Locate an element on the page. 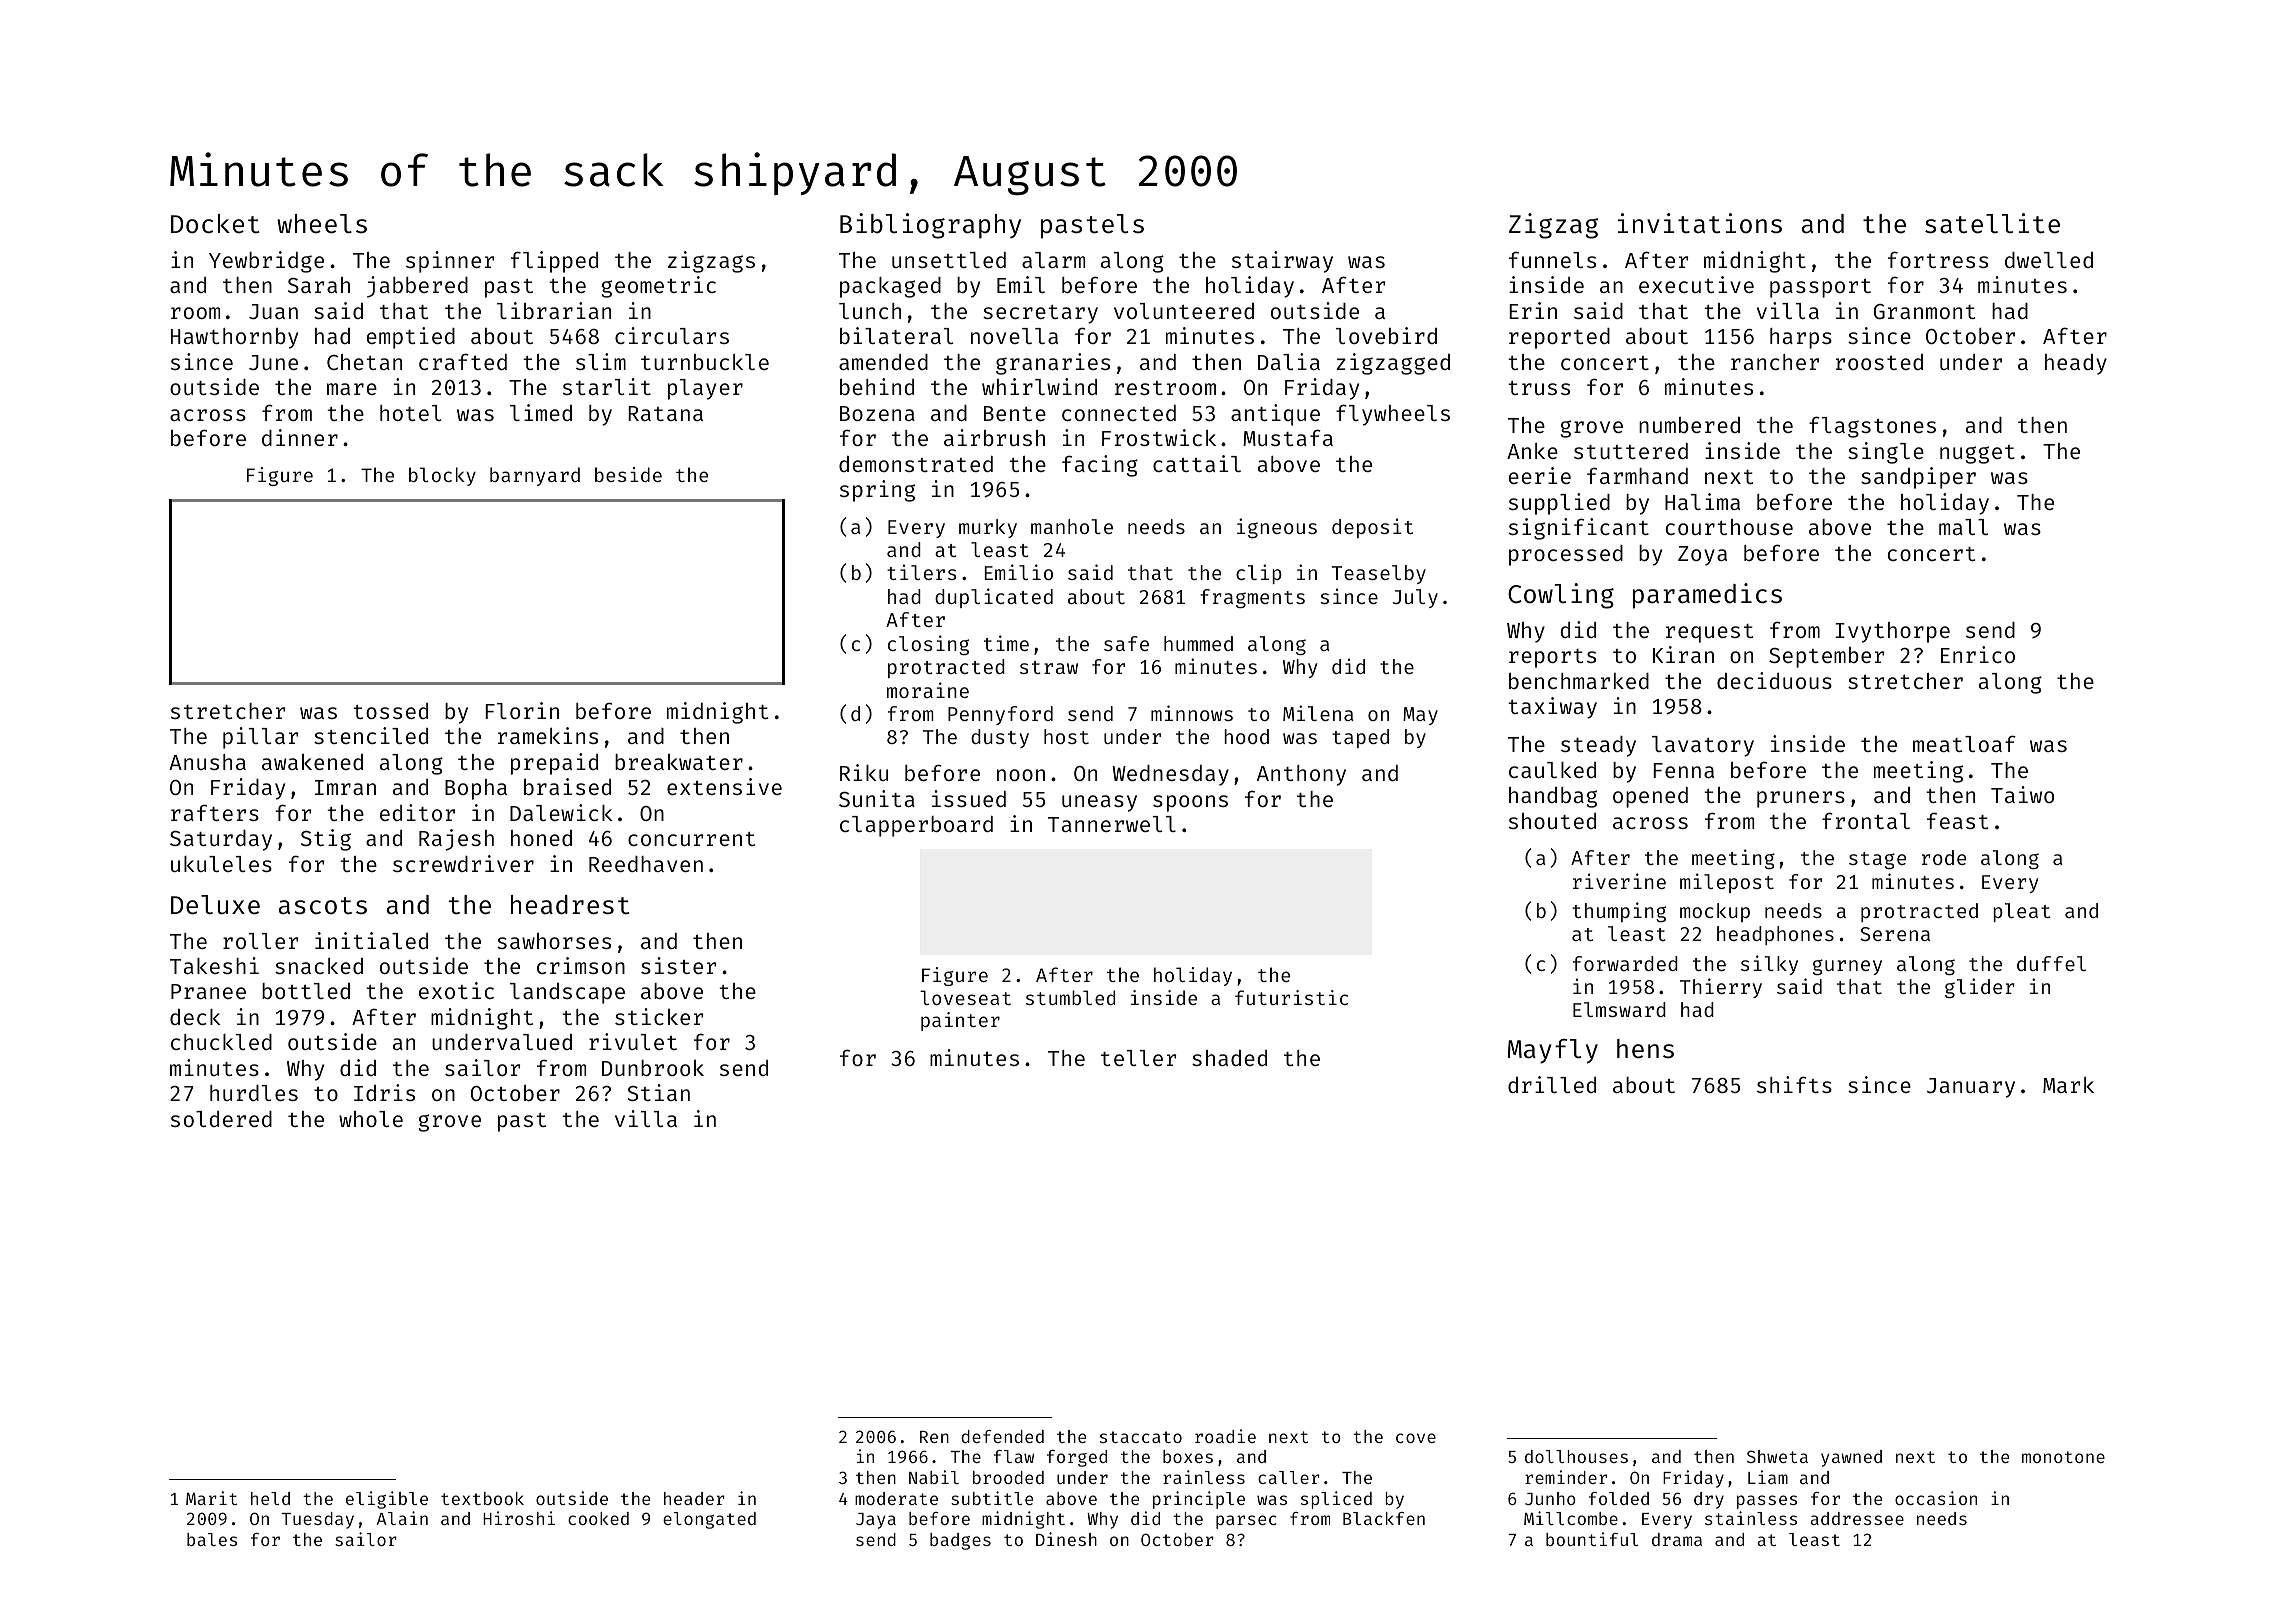 This page has height=1620, width=2292. cooked is located at coordinates (598, 1518).
